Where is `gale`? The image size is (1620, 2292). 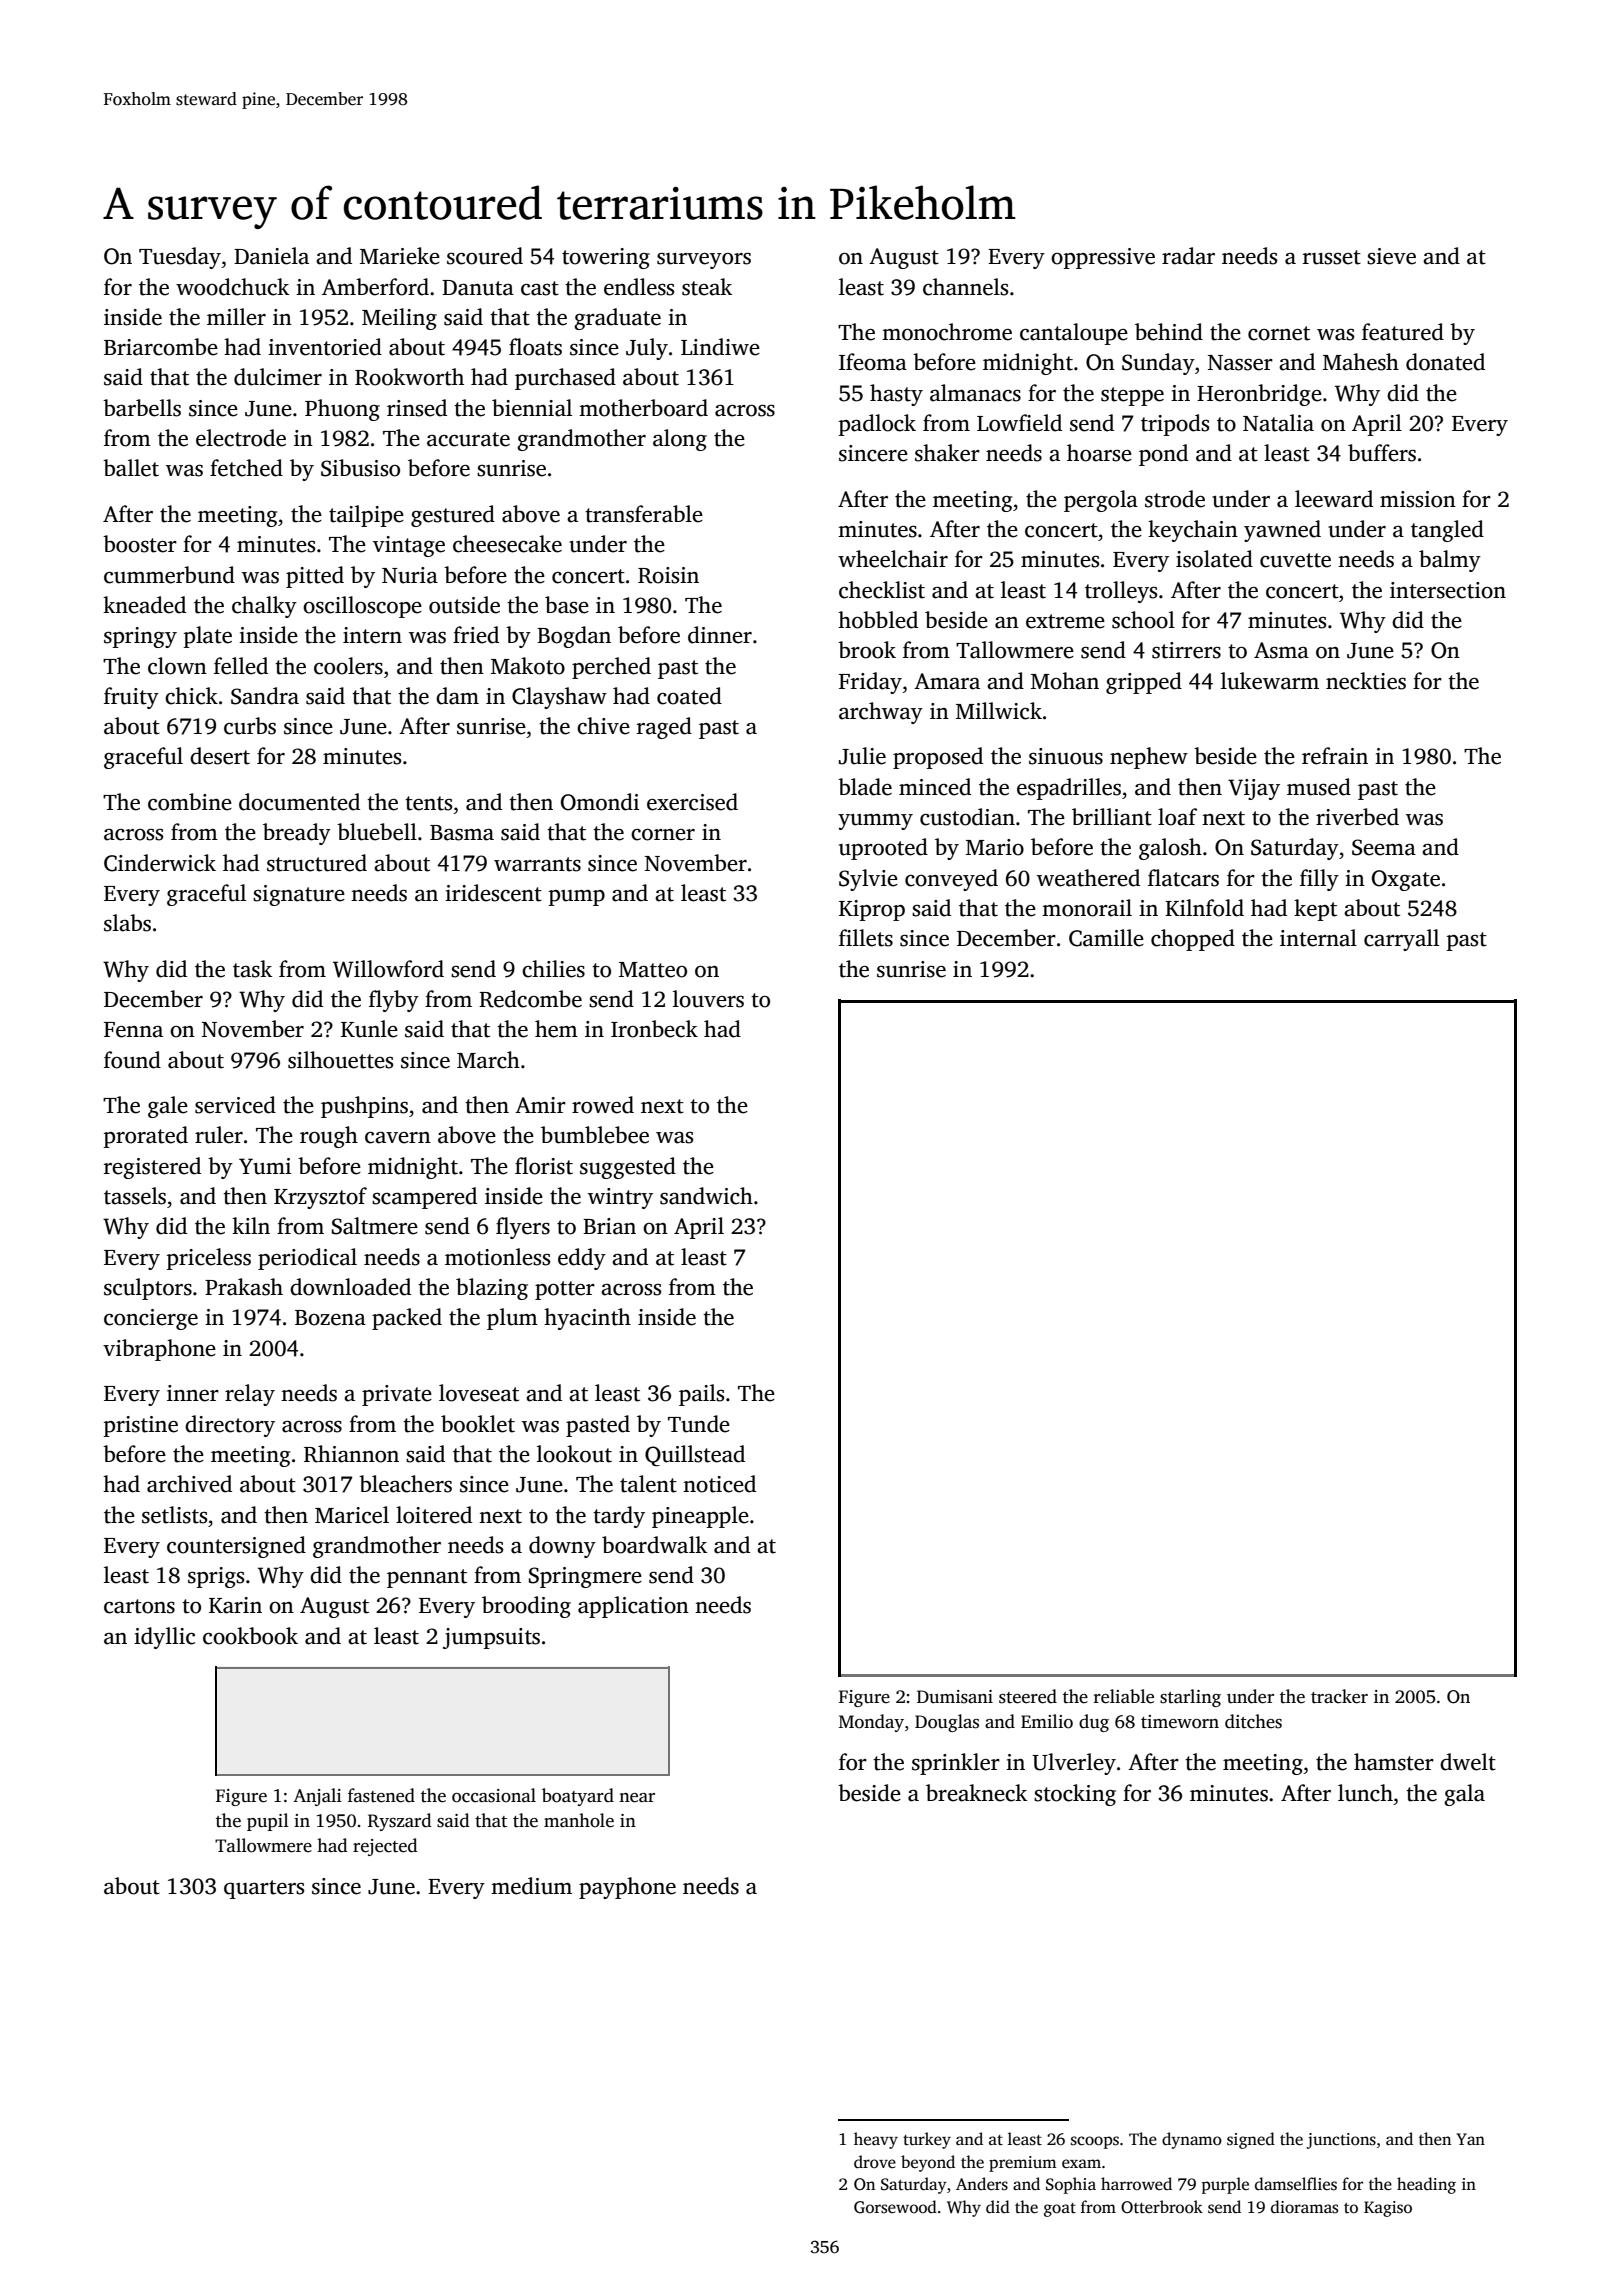
gale is located at coordinates (168, 1107).
